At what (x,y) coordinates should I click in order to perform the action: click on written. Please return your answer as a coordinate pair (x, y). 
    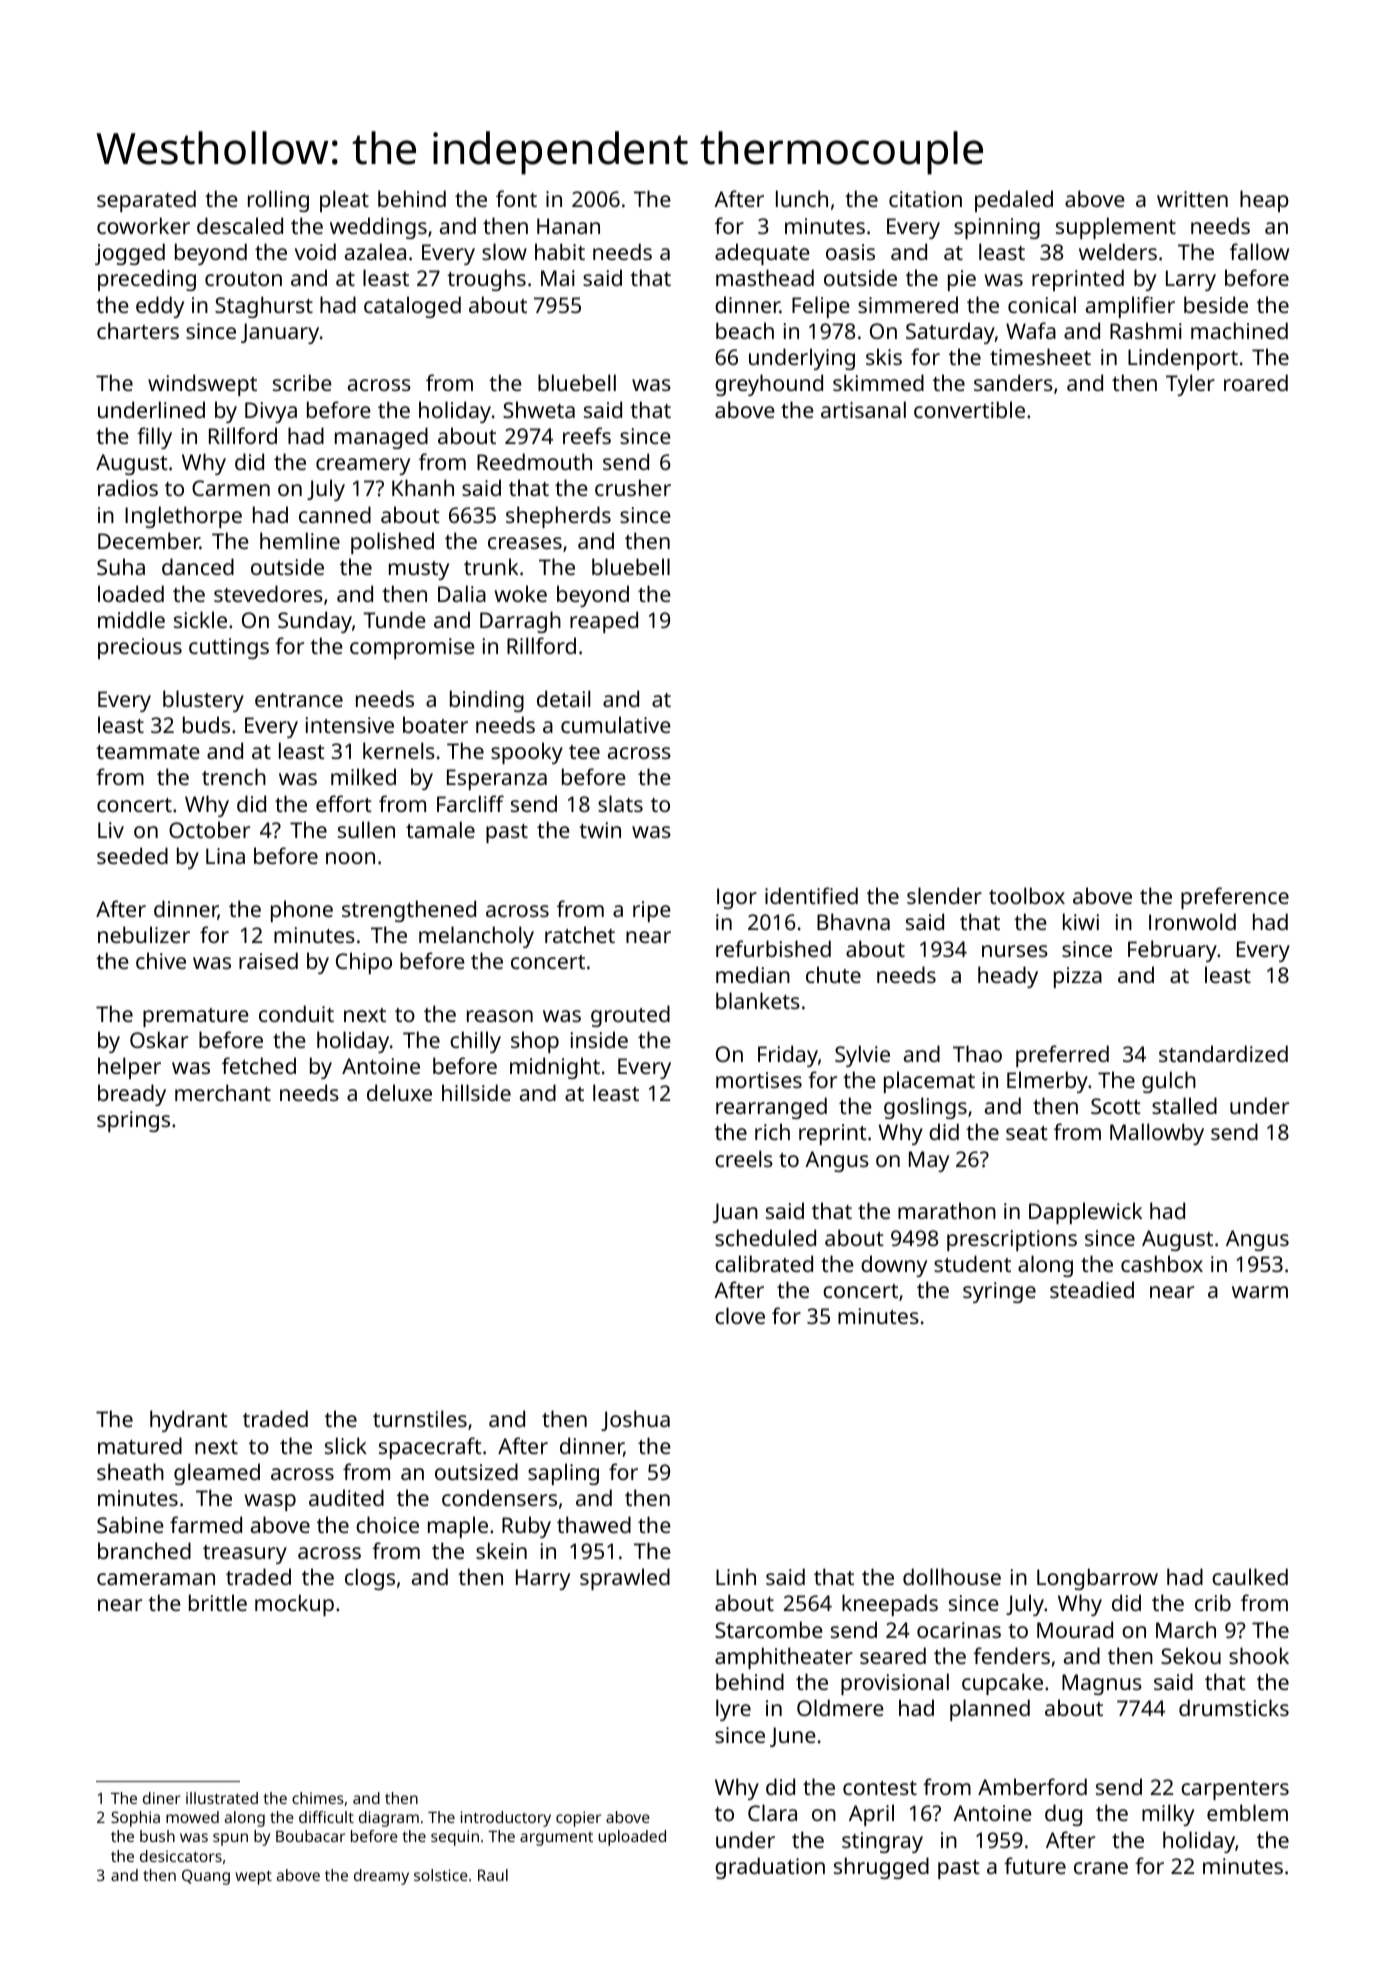
    Looking at the image, I should click on (1192, 199).
